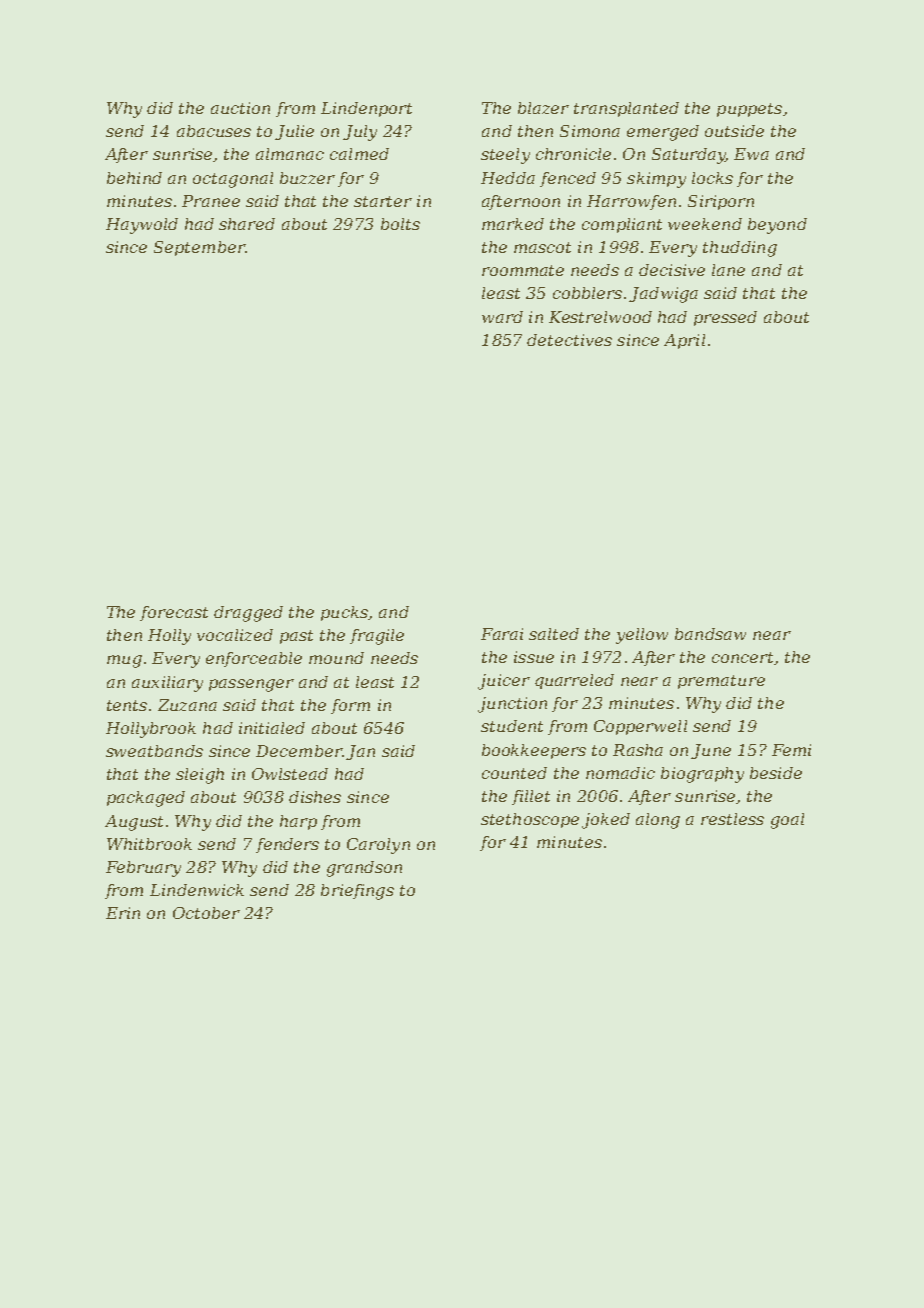 This document has width=924, height=1308. I want to click on ward, so click(502, 317).
